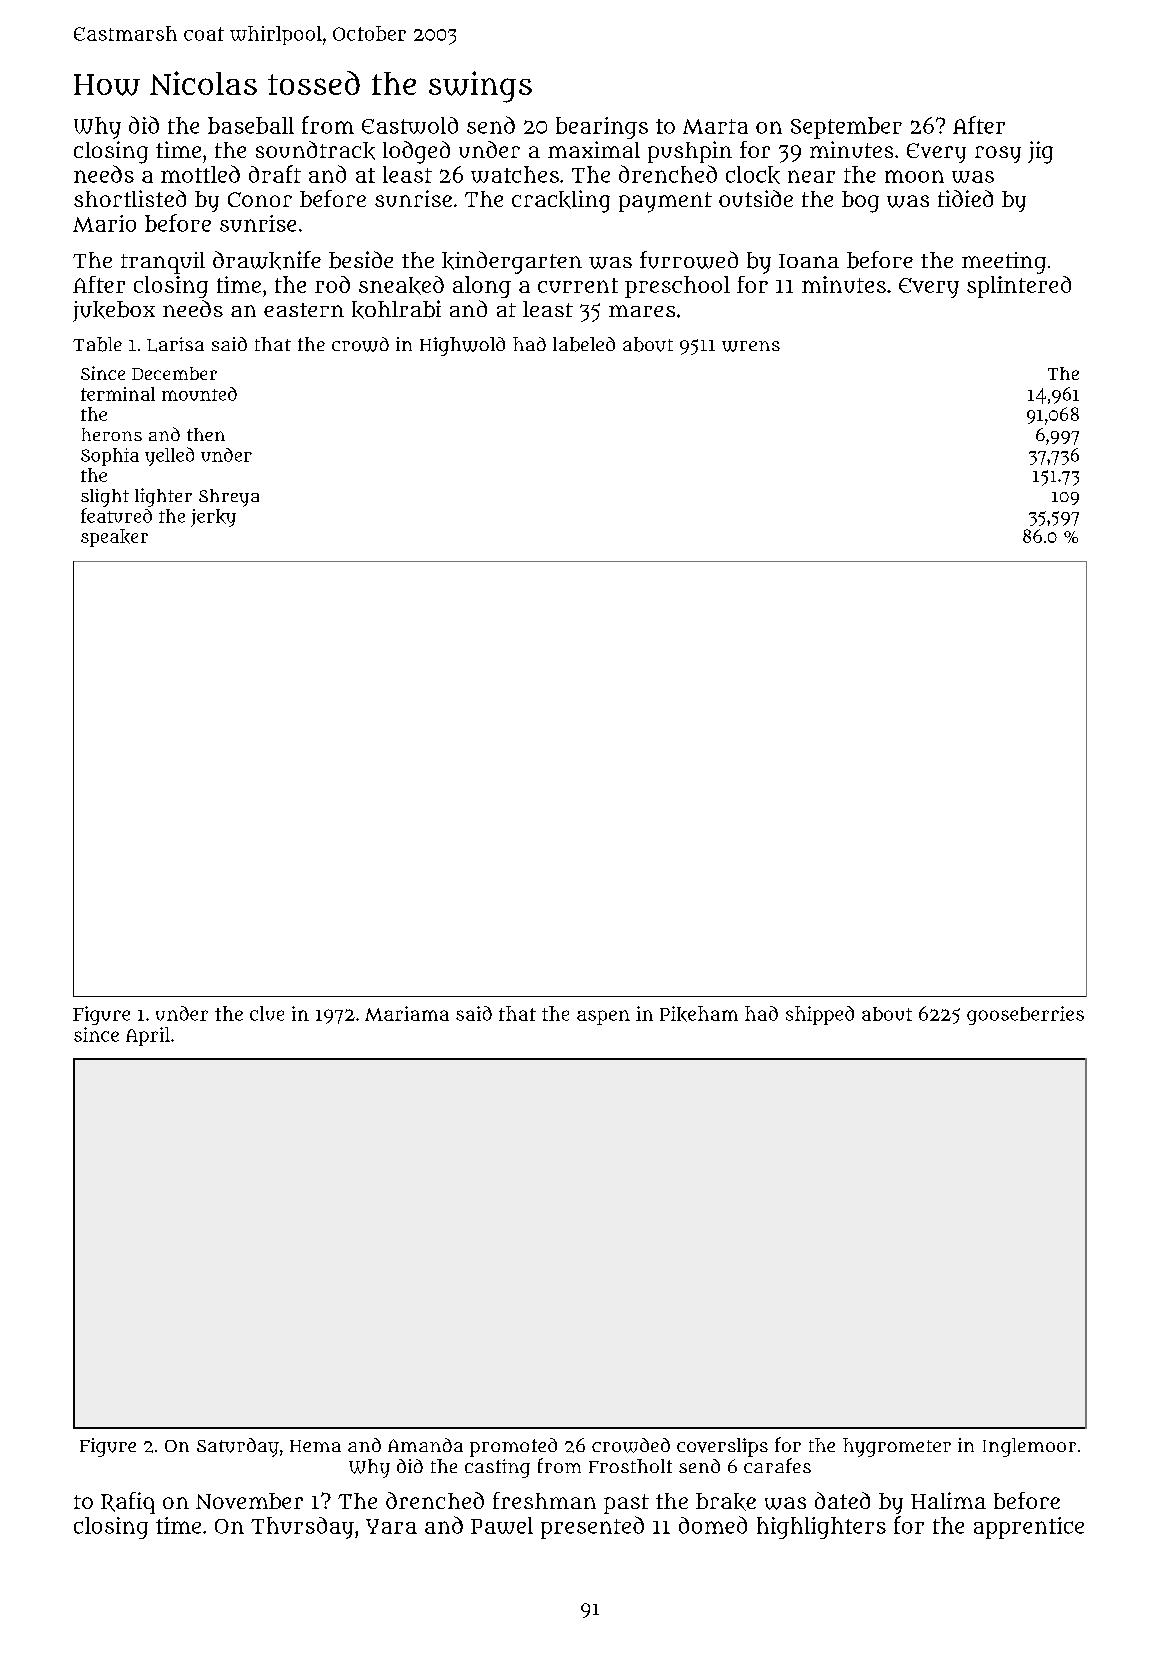  I want to click on Table, so click(97, 344).
